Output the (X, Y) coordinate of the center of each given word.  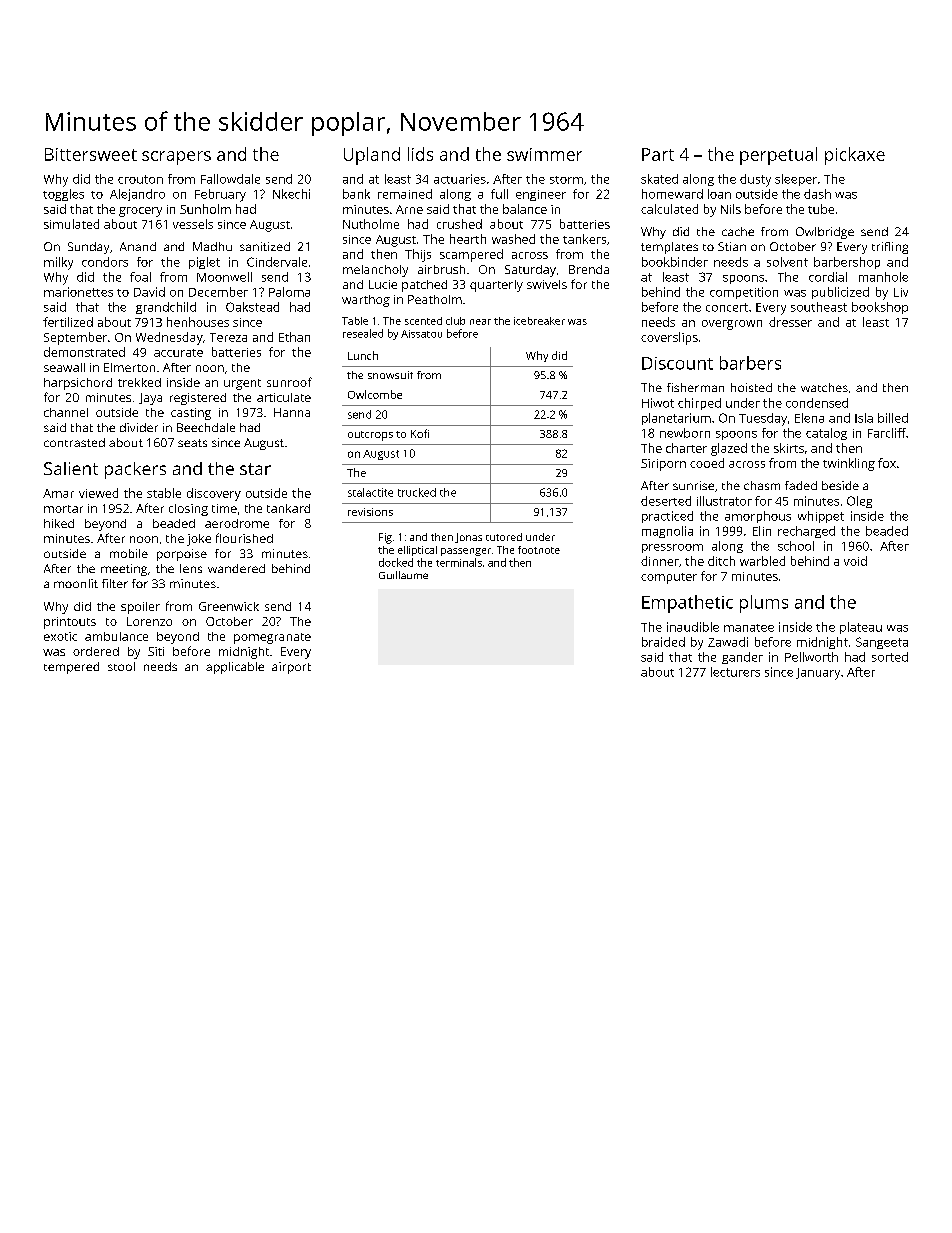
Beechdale (206, 427)
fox (887, 463)
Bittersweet (91, 154)
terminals (459, 562)
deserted (666, 501)
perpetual (778, 156)
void (855, 561)
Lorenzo (149, 621)
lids (420, 154)
